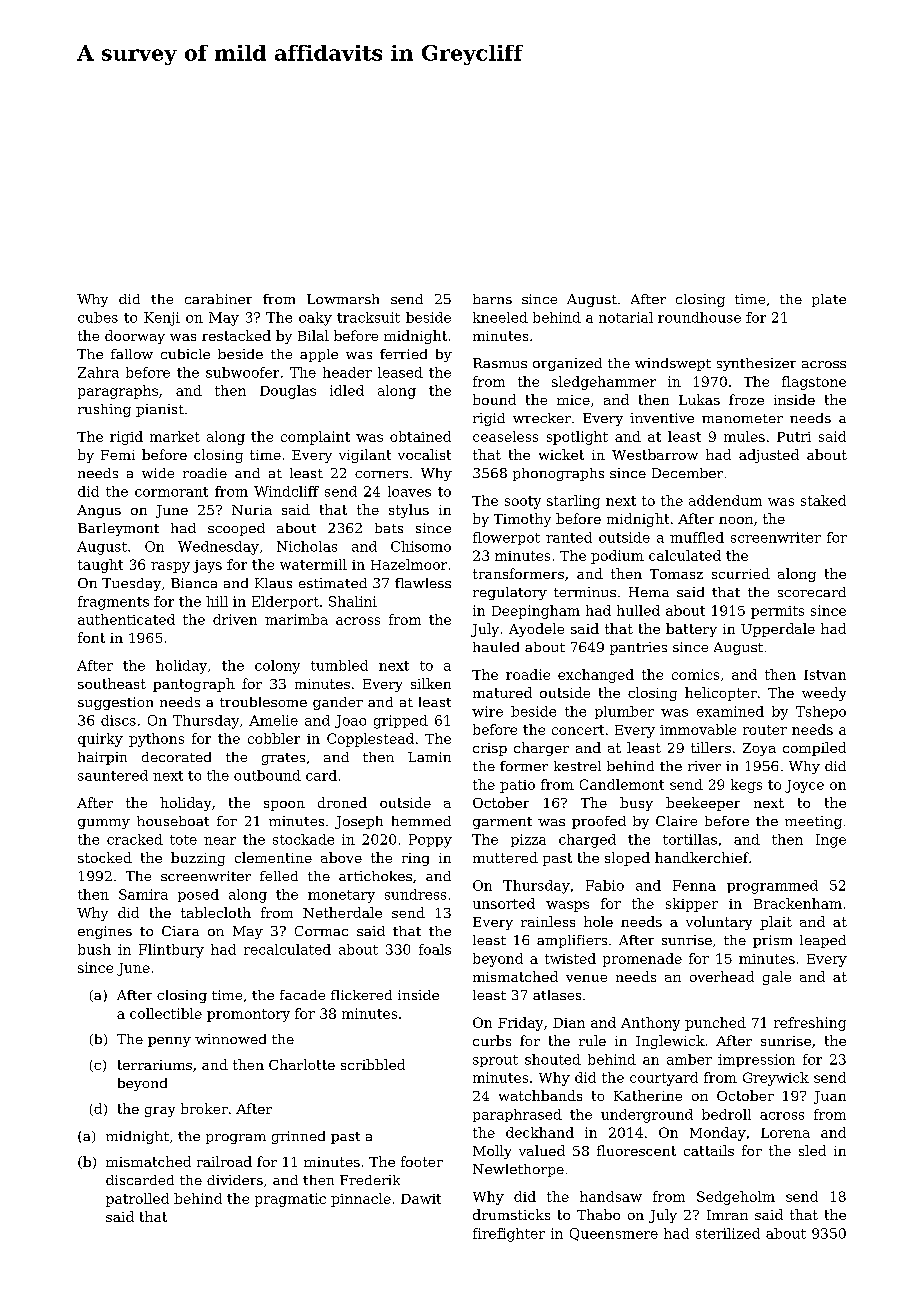 This screenshot has height=1308, width=924. I want to click on refreshing, so click(810, 1024).
